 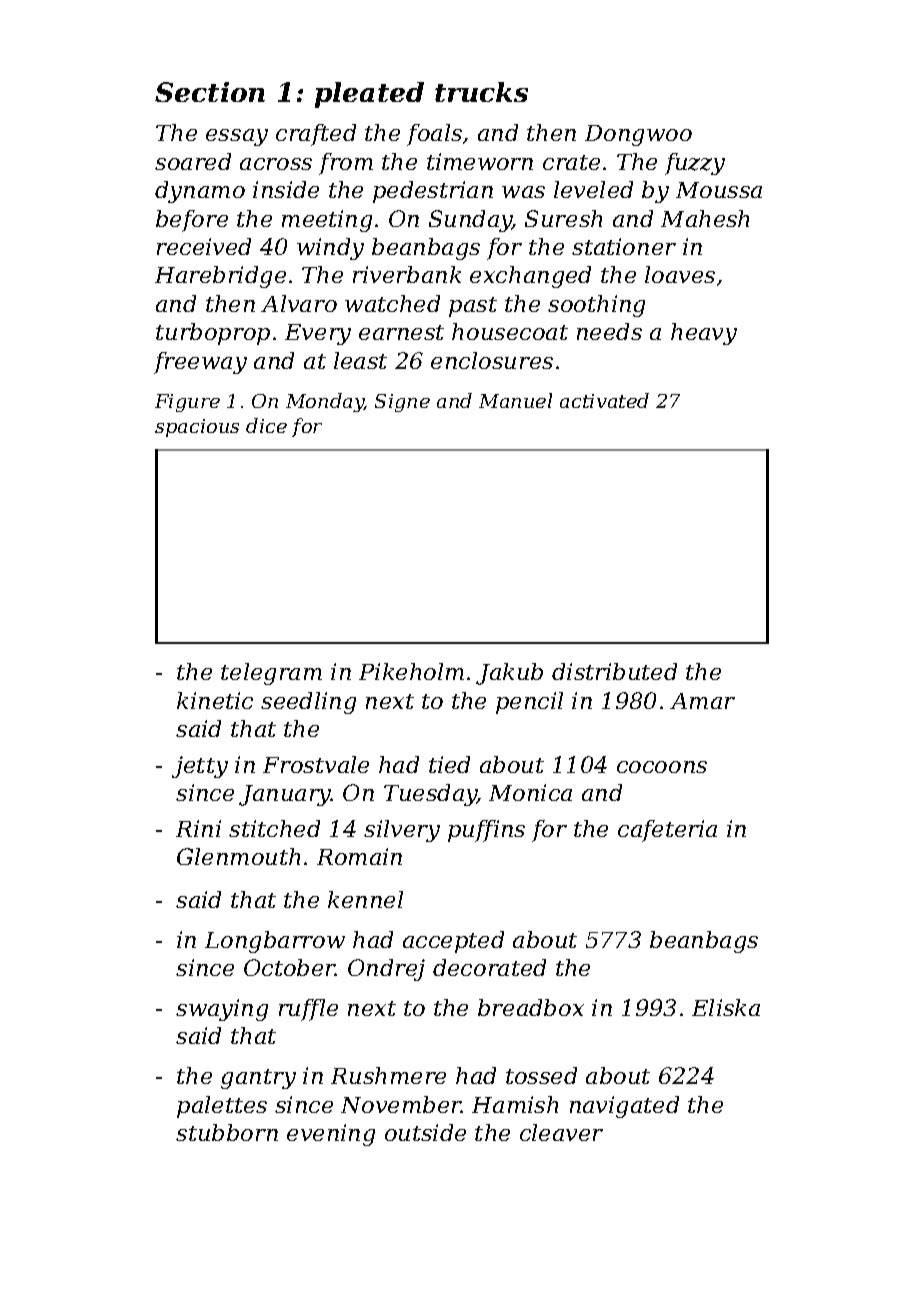 I want to click on accepted, so click(x=453, y=942).
